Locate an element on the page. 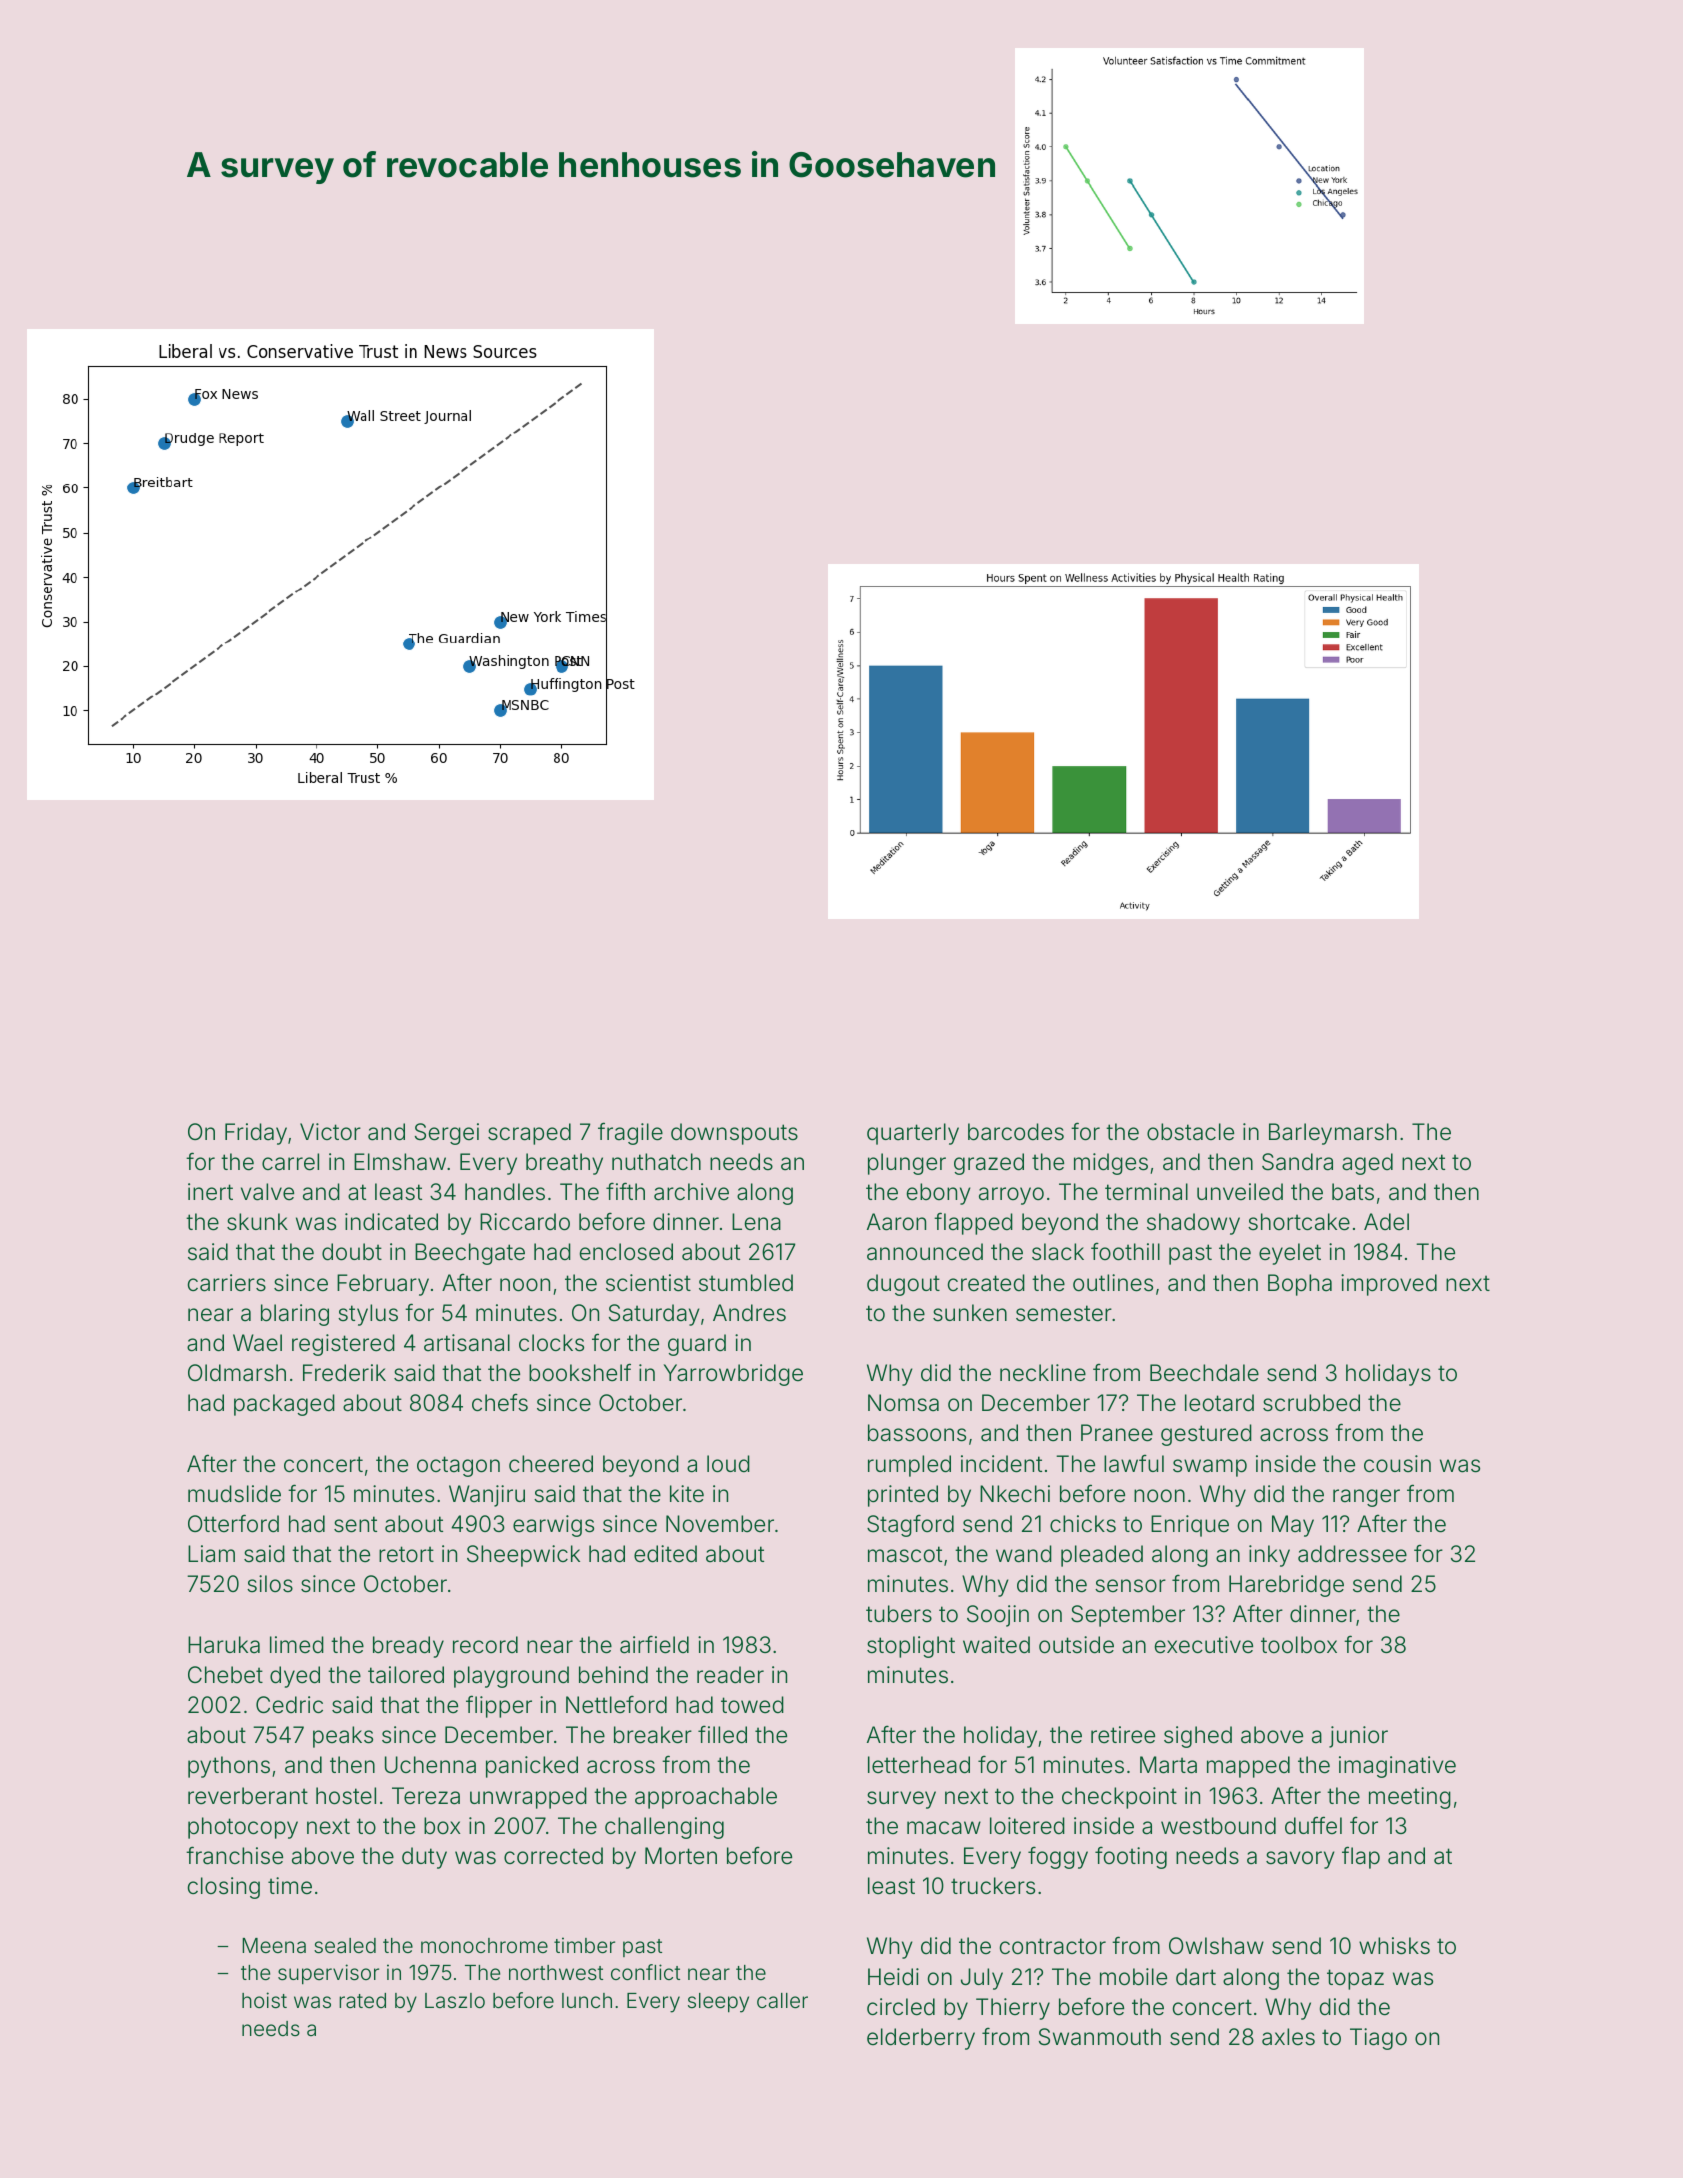 The image size is (1683, 2178). obstacle is located at coordinates (1190, 1132).
